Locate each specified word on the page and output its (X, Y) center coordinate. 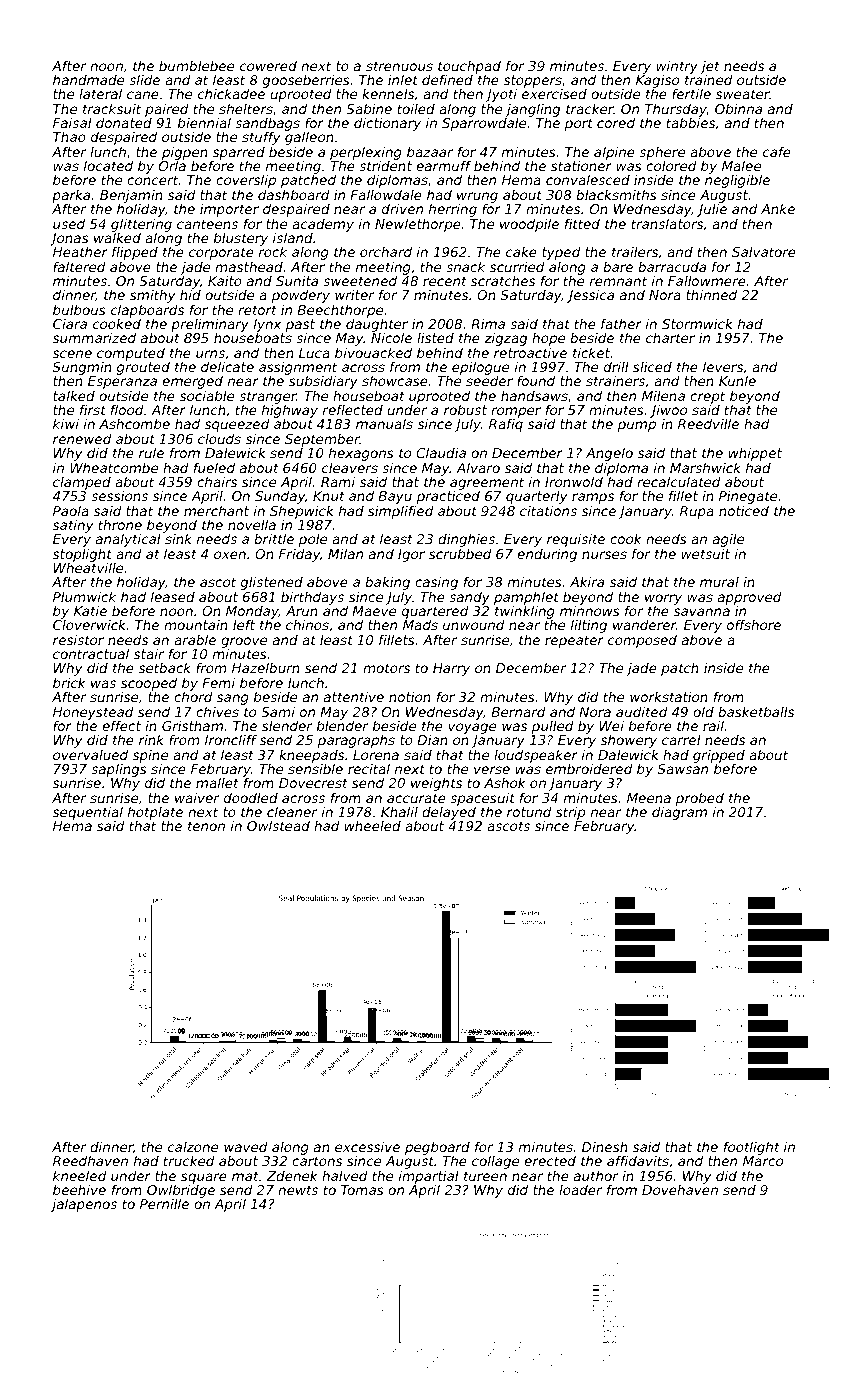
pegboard (437, 1148)
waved (246, 1146)
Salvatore (764, 252)
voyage (472, 728)
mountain (196, 625)
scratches (503, 281)
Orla (172, 166)
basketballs (756, 711)
